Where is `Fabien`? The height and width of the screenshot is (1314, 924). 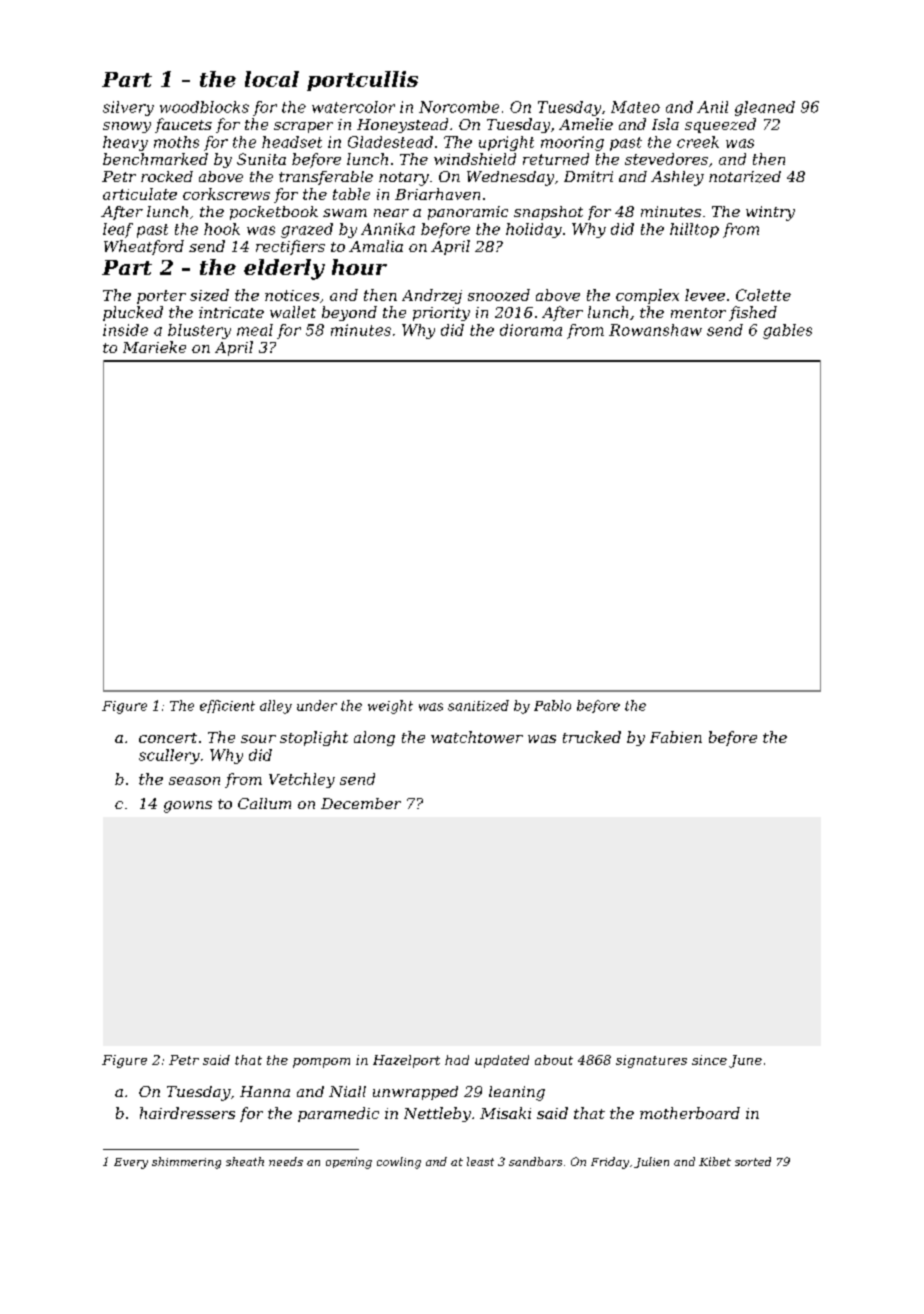 Fabien is located at coordinates (676, 737).
